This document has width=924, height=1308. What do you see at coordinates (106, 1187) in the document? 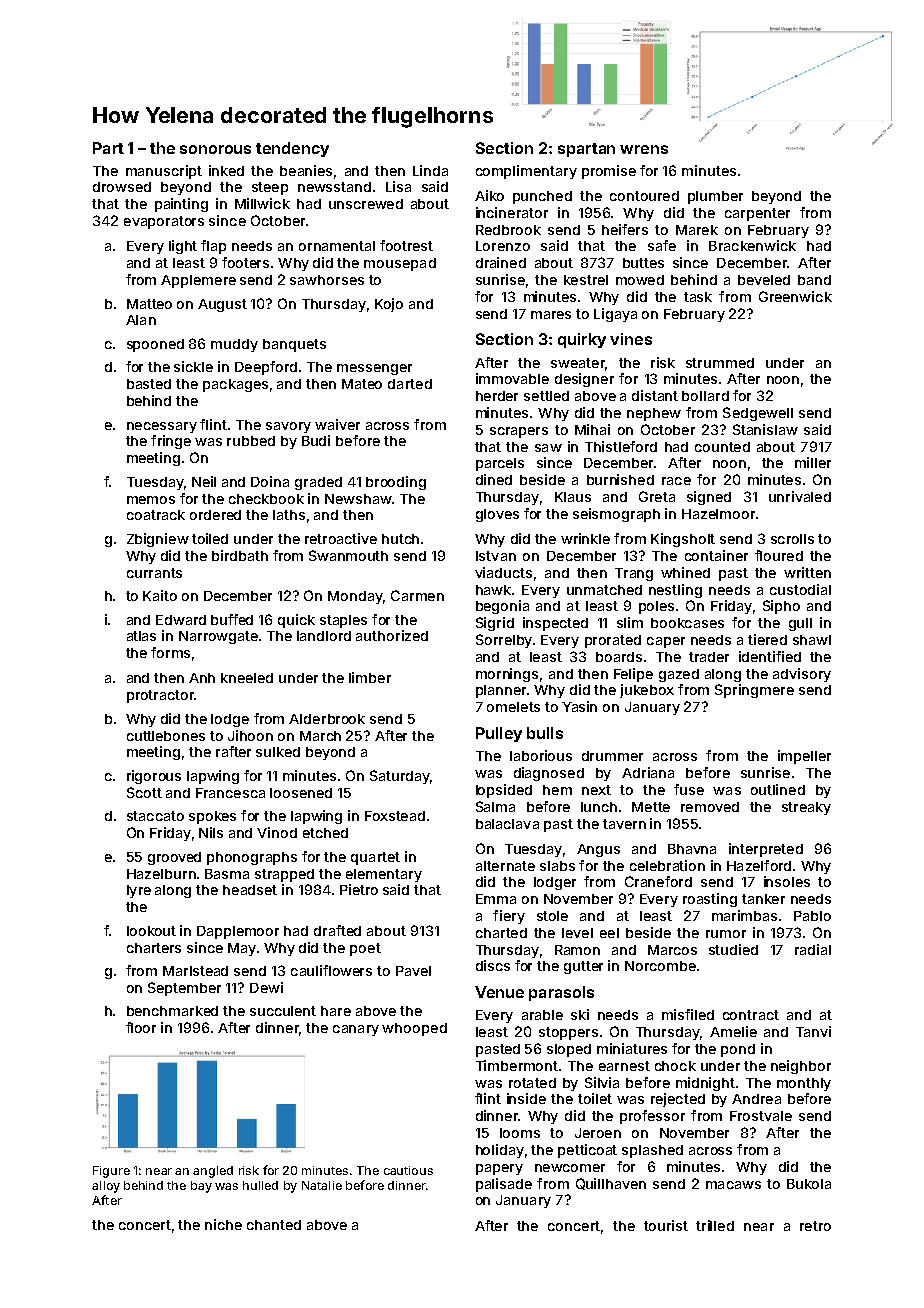
I see `alloy` at bounding box center [106, 1187].
